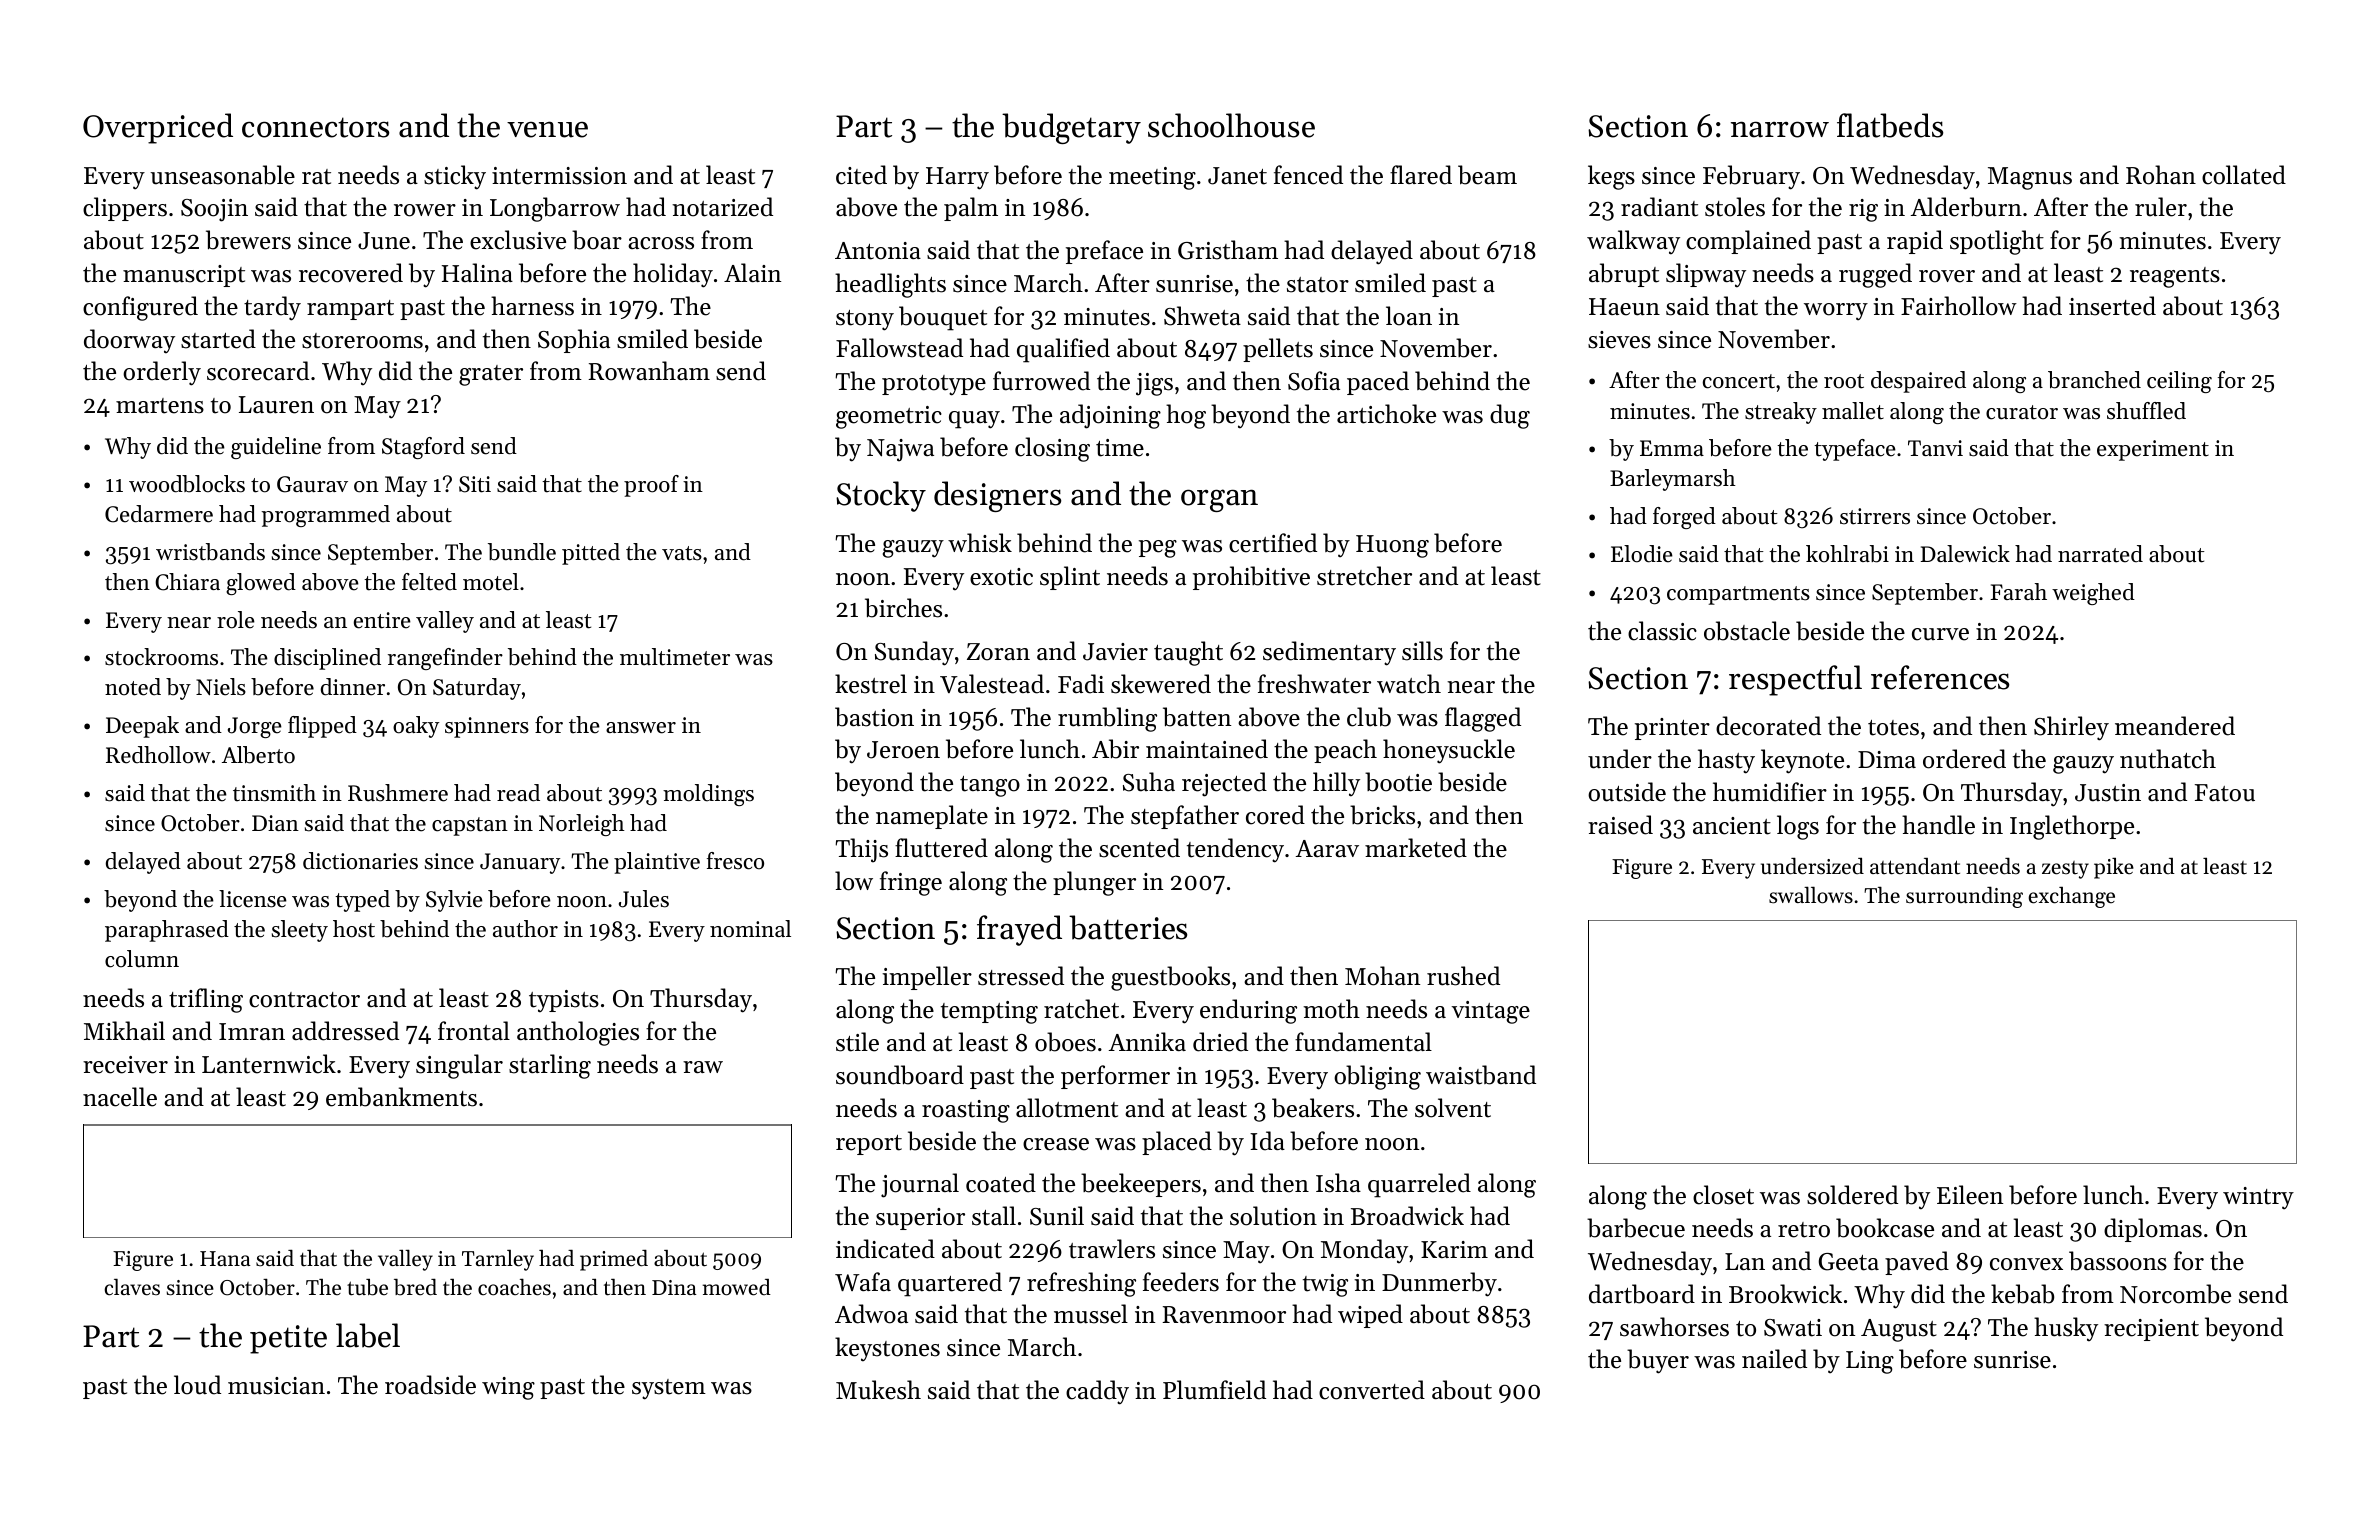  I want to click on schoolhouse, so click(1231, 125).
